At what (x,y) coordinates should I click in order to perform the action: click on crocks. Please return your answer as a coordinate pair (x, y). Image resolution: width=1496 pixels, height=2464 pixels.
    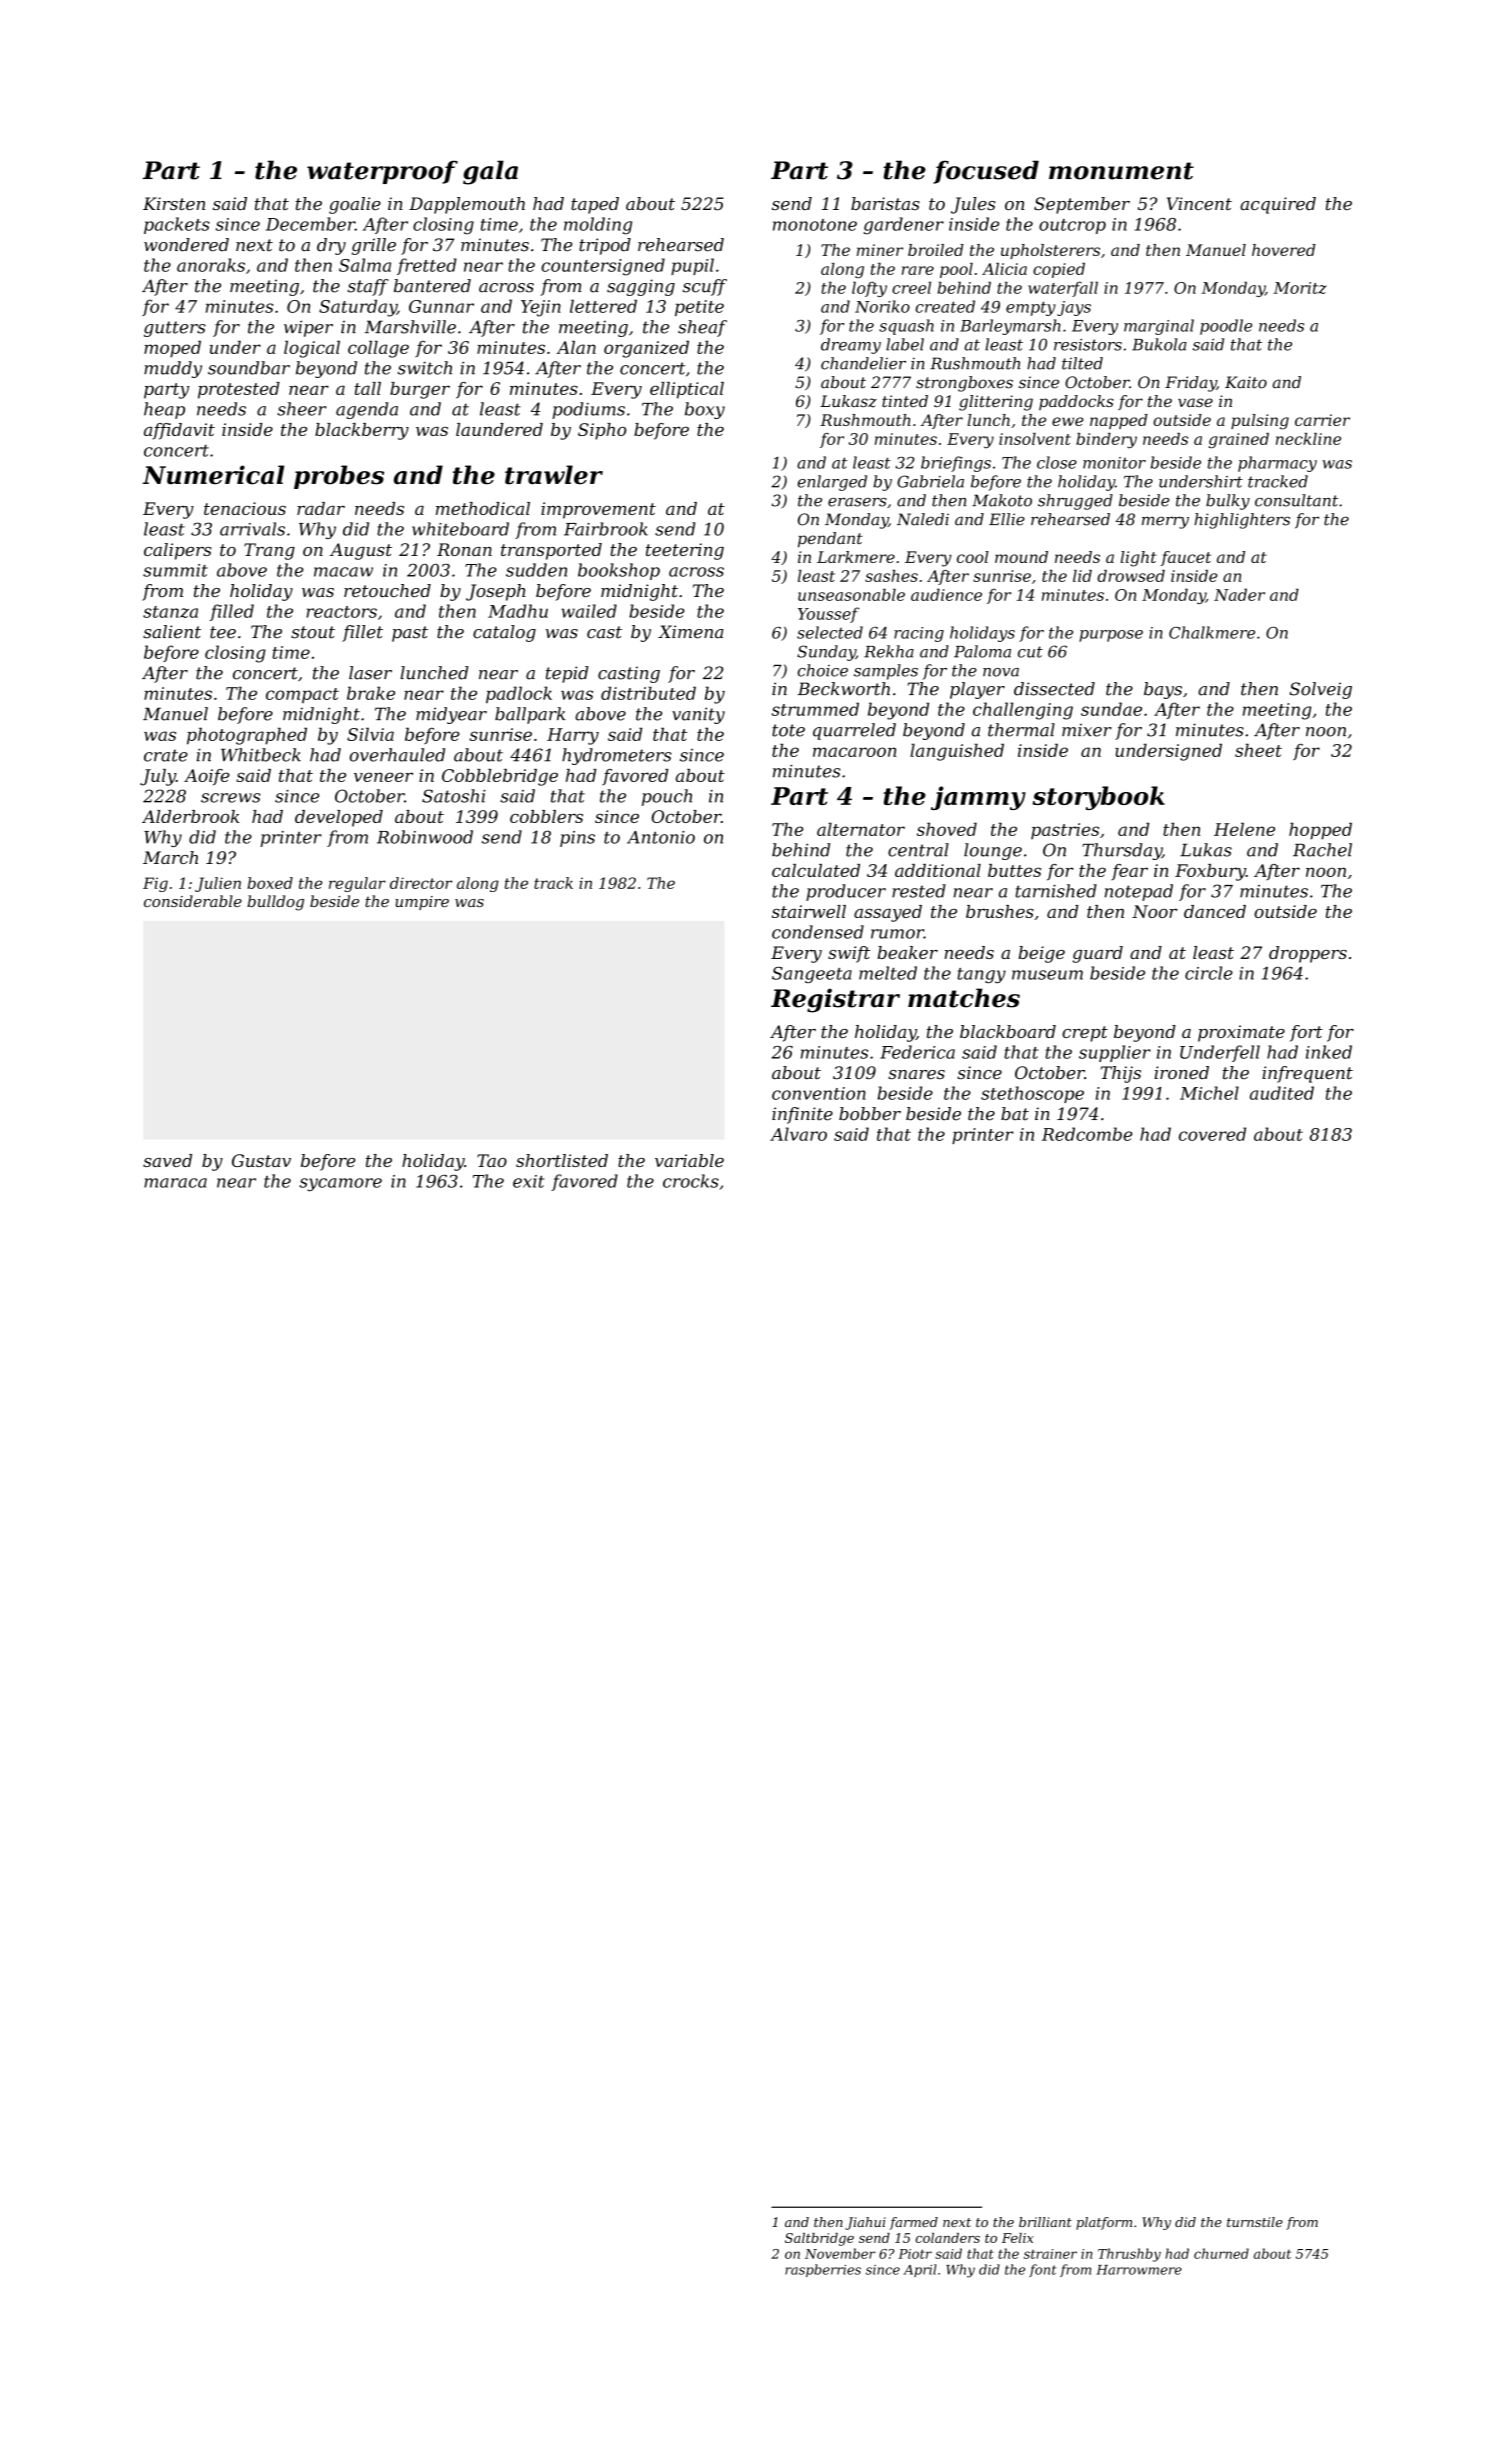
    Looking at the image, I should click on (691, 1181).
